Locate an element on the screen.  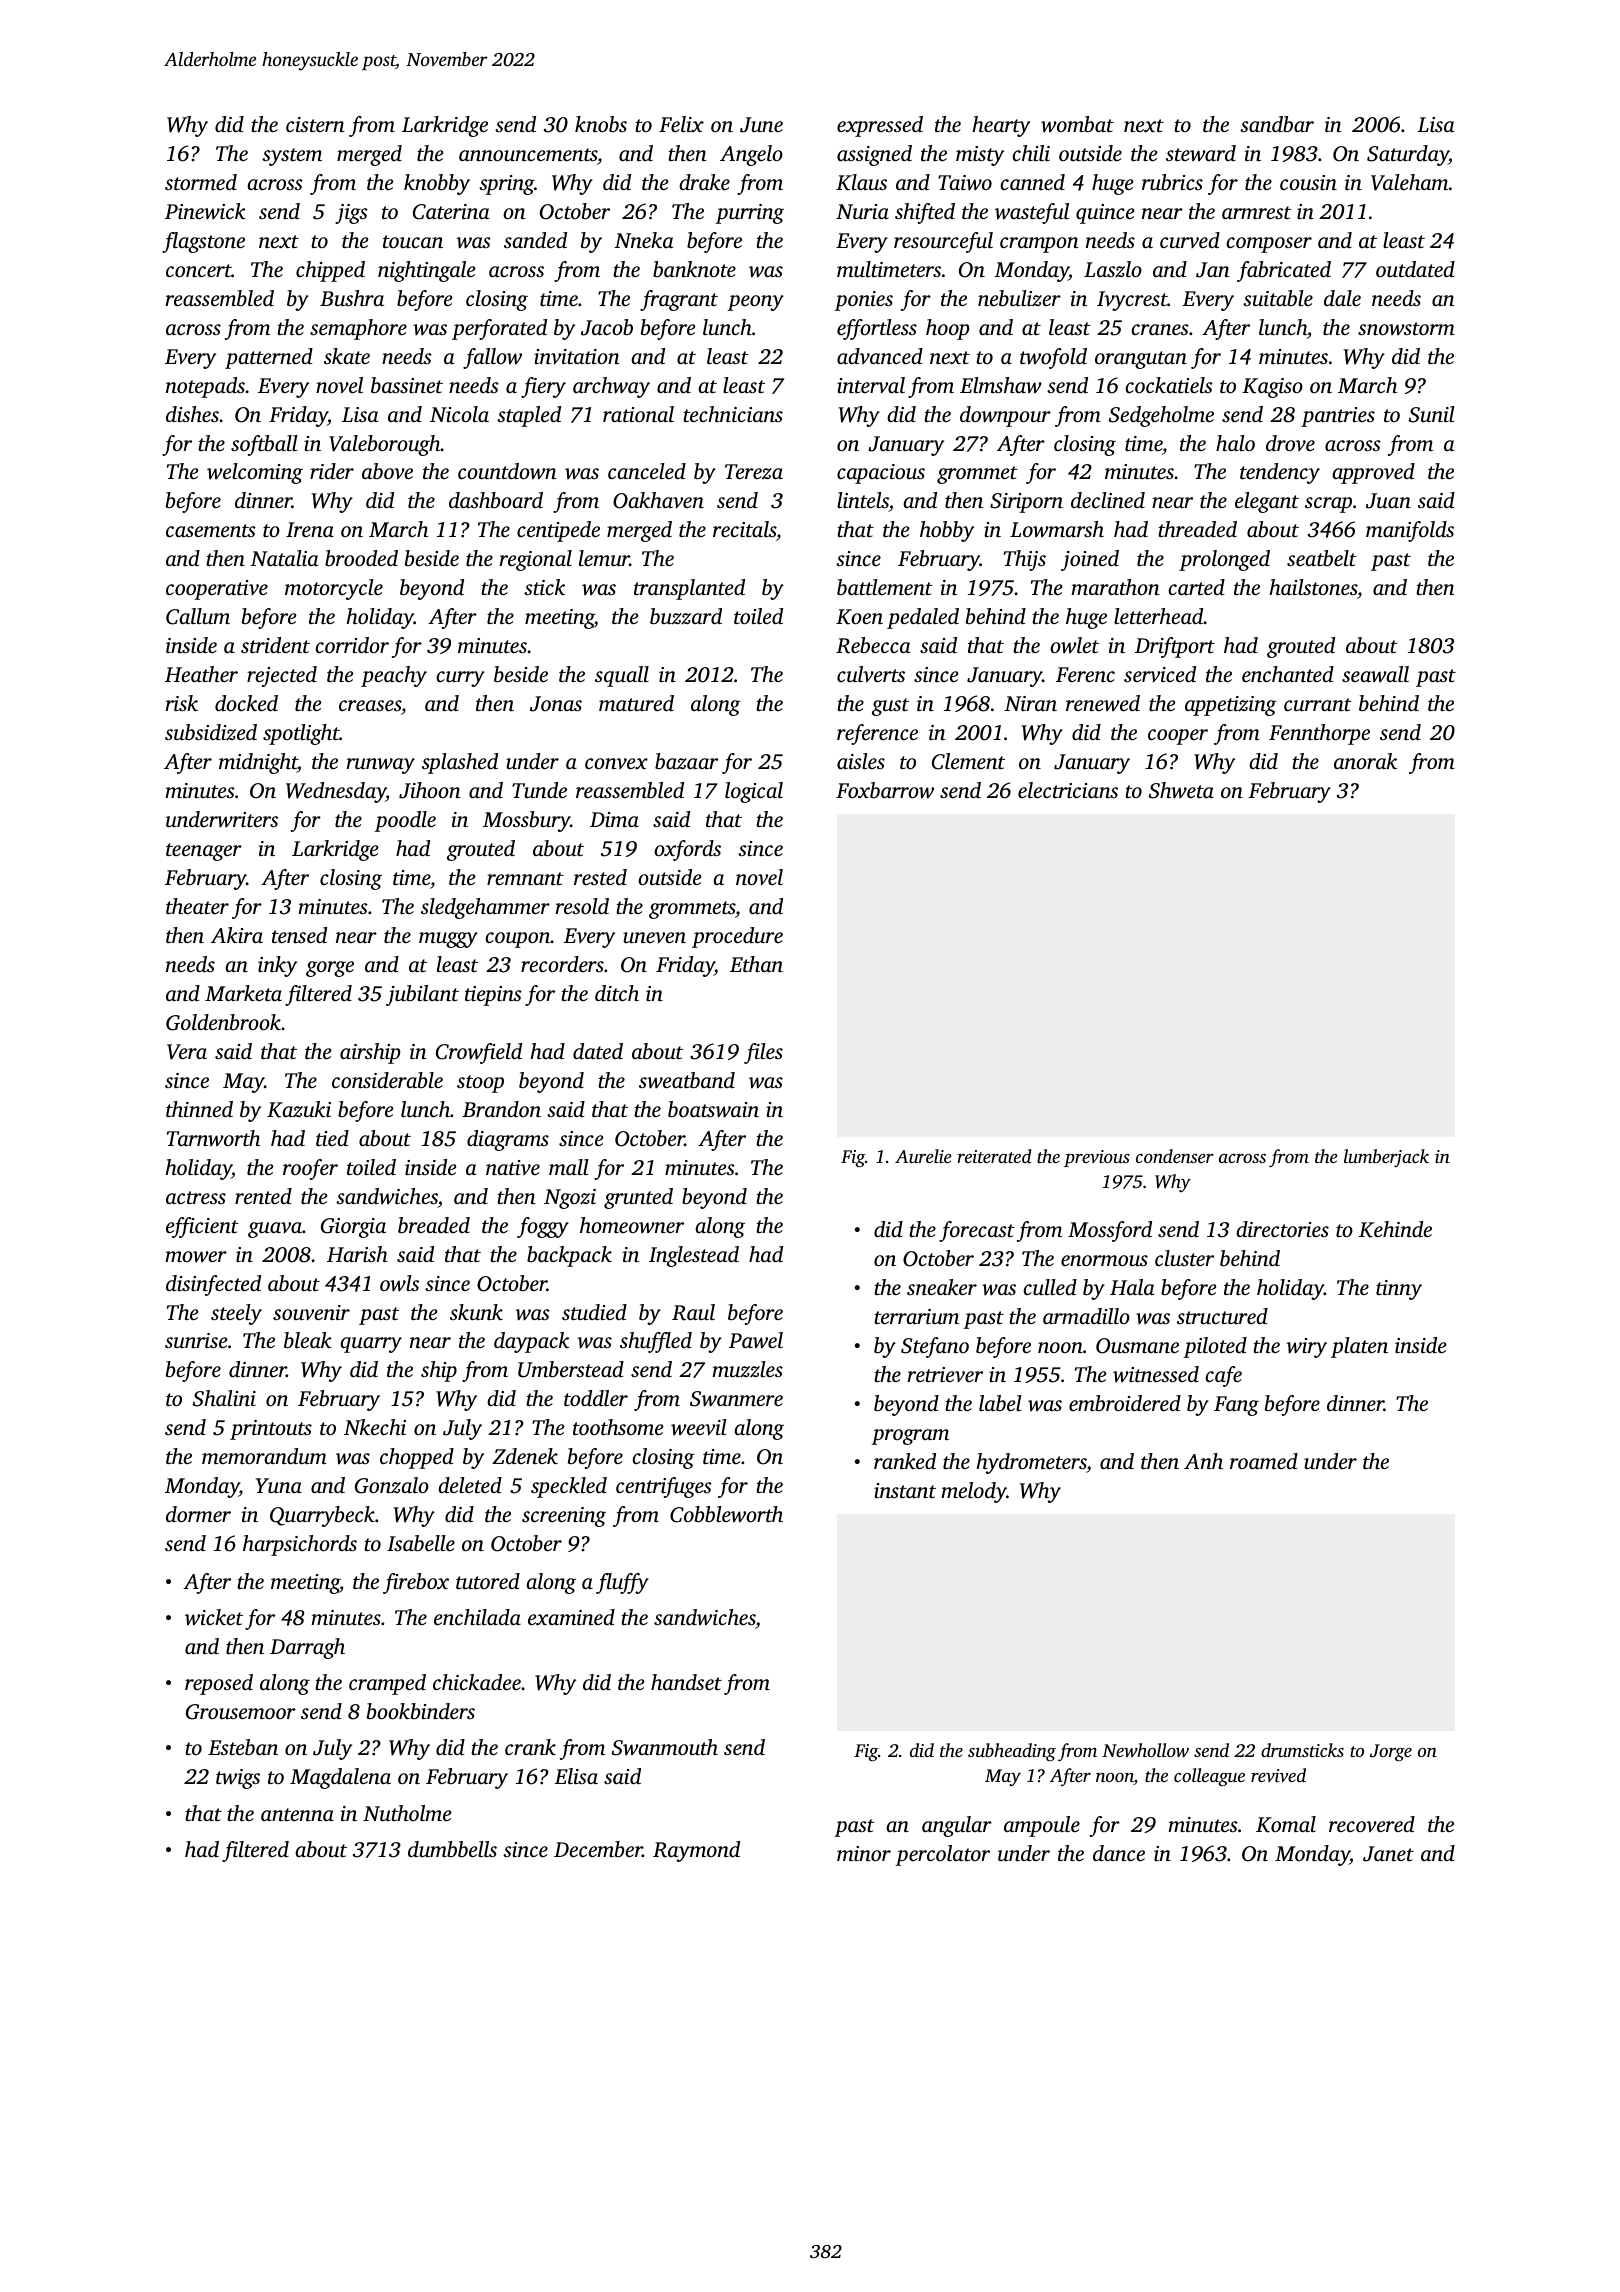
capacious is located at coordinates (881, 474).
